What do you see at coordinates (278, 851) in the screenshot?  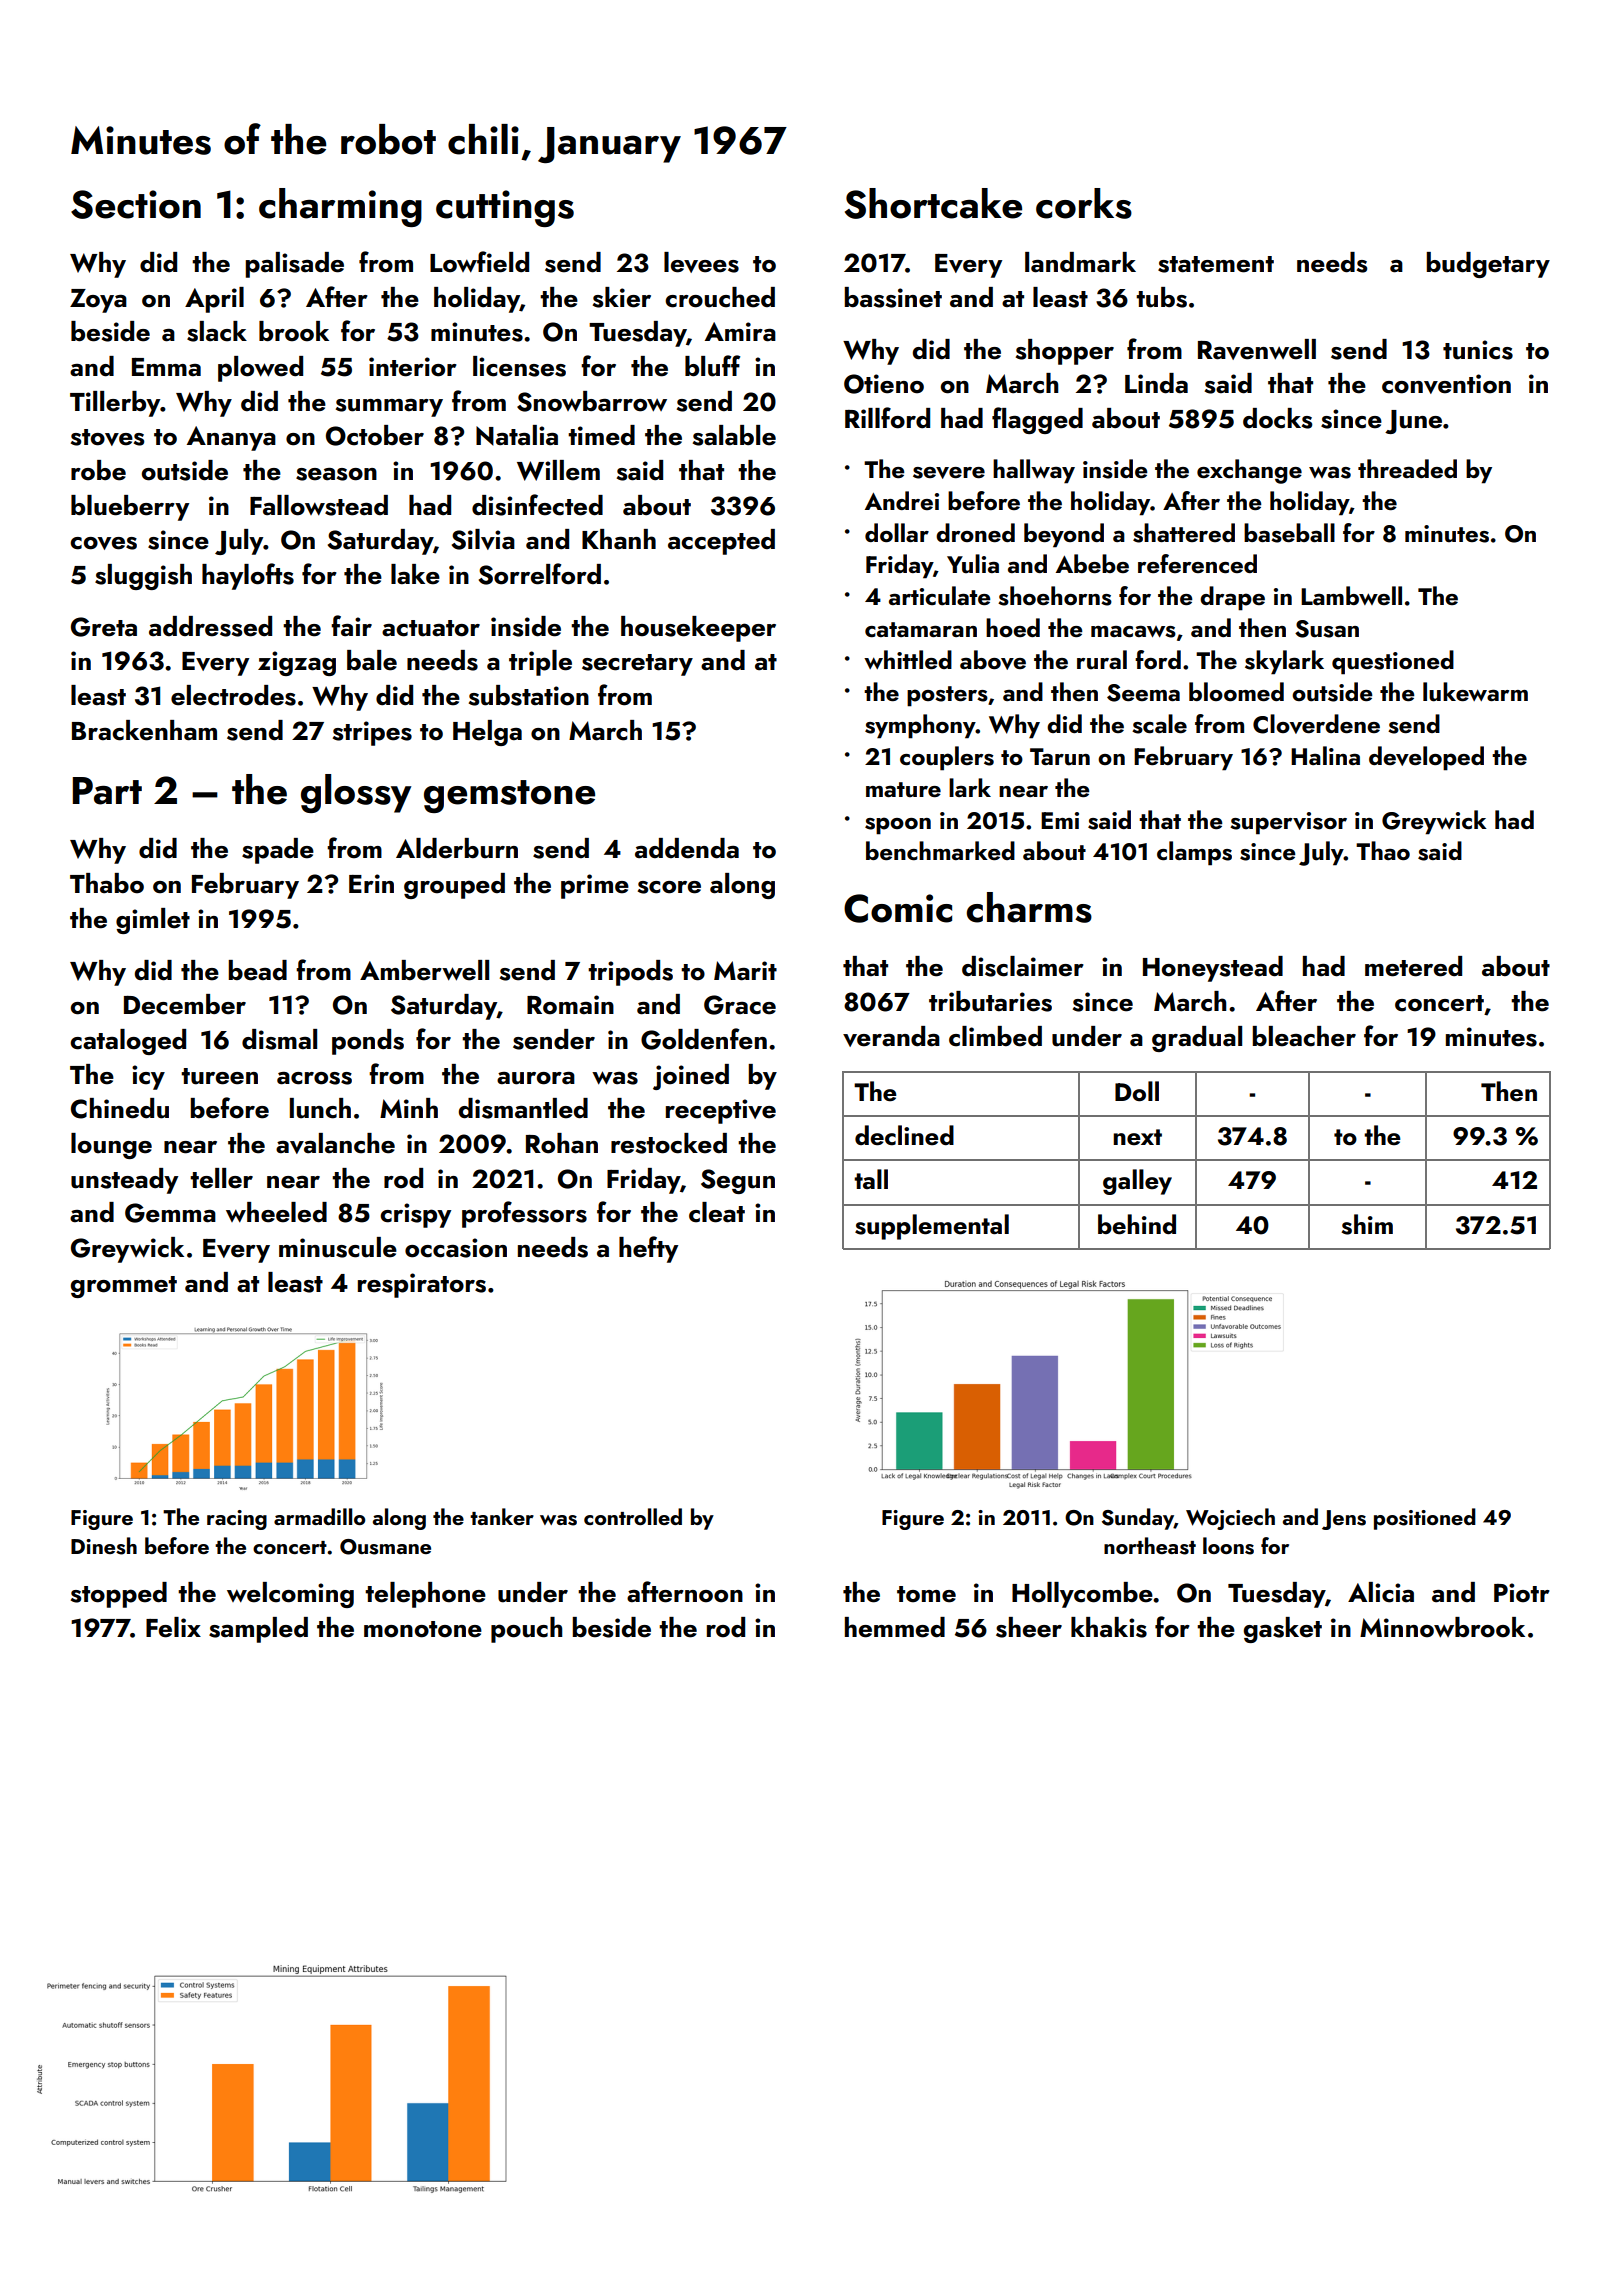 I see `spade` at bounding box center [278, 851].
